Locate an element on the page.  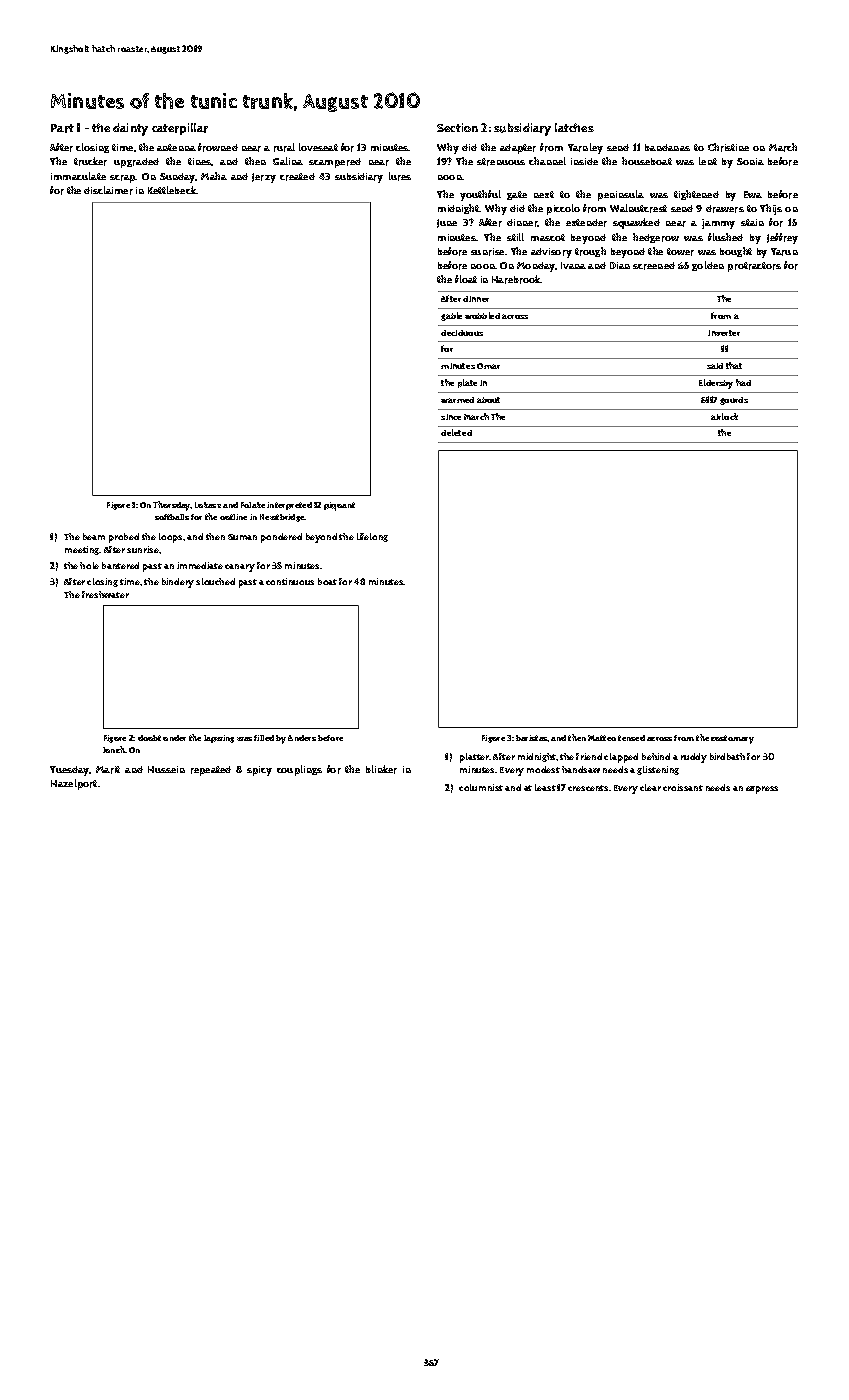
Kettlebeck is located at coordinates (172, 190).
